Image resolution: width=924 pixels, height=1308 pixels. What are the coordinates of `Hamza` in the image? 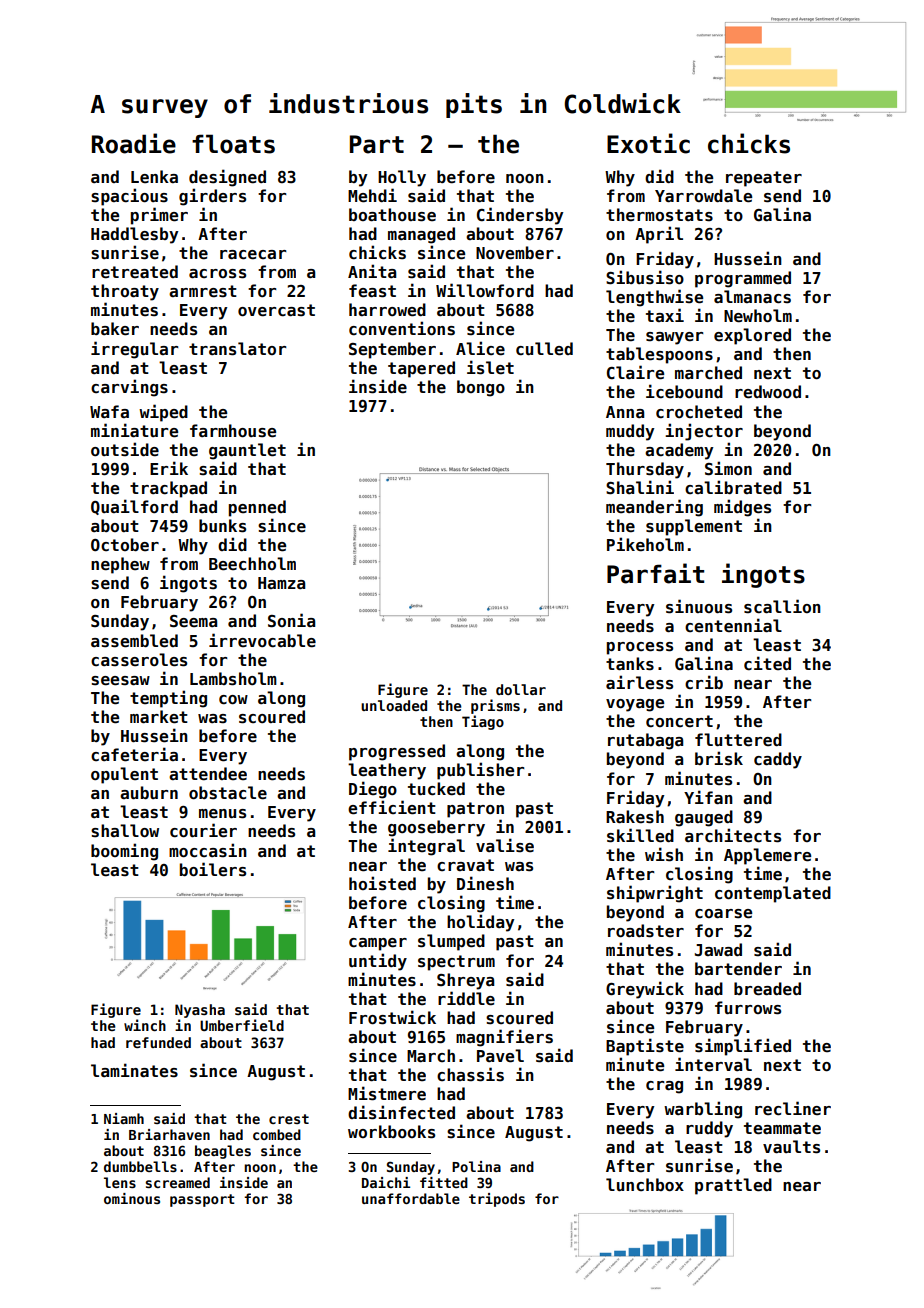 It's located at (281, 583).
